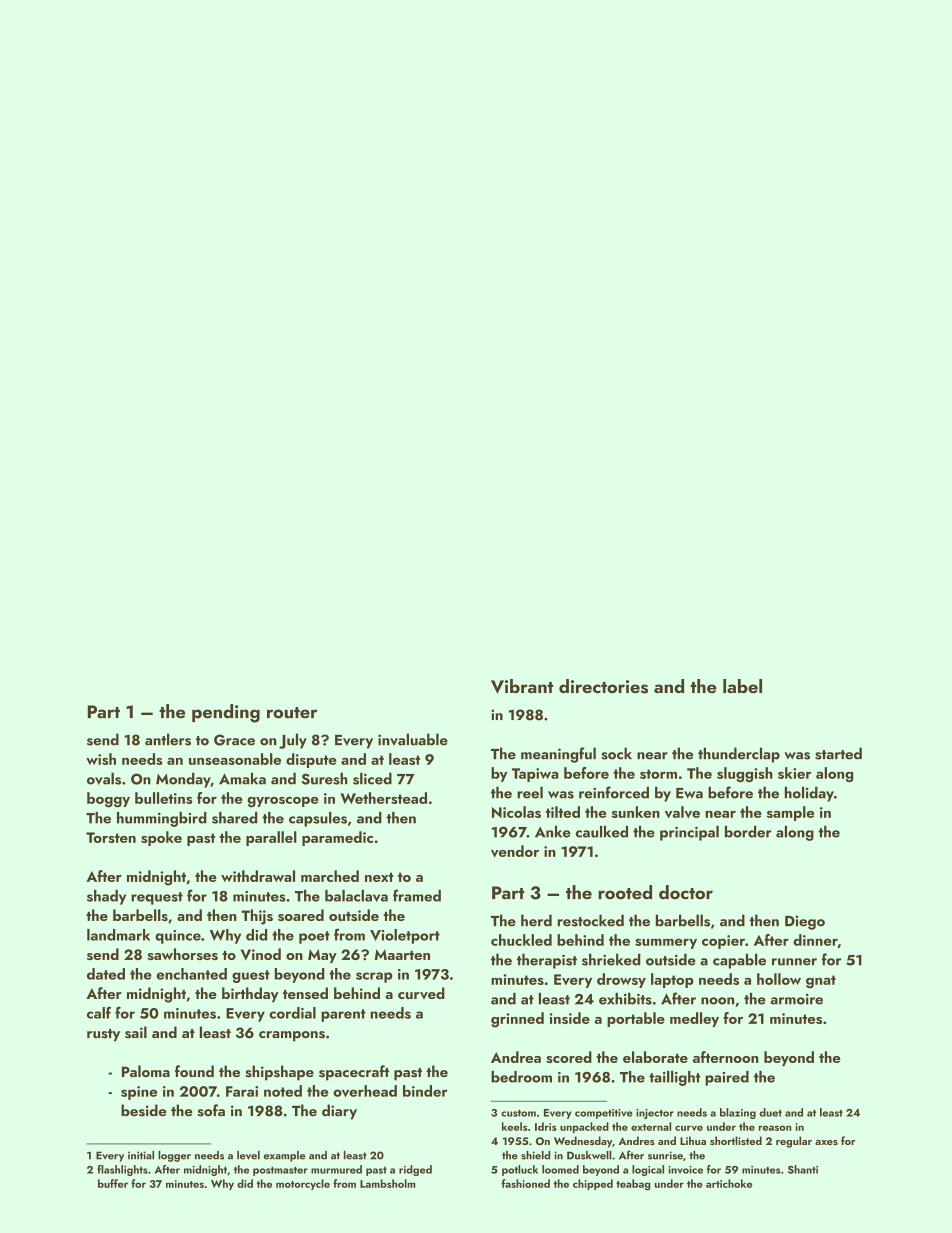 Image resolution: width=952 pixels, height=1233 pixels. I want to click on unseasonable, so click(235, 759).
